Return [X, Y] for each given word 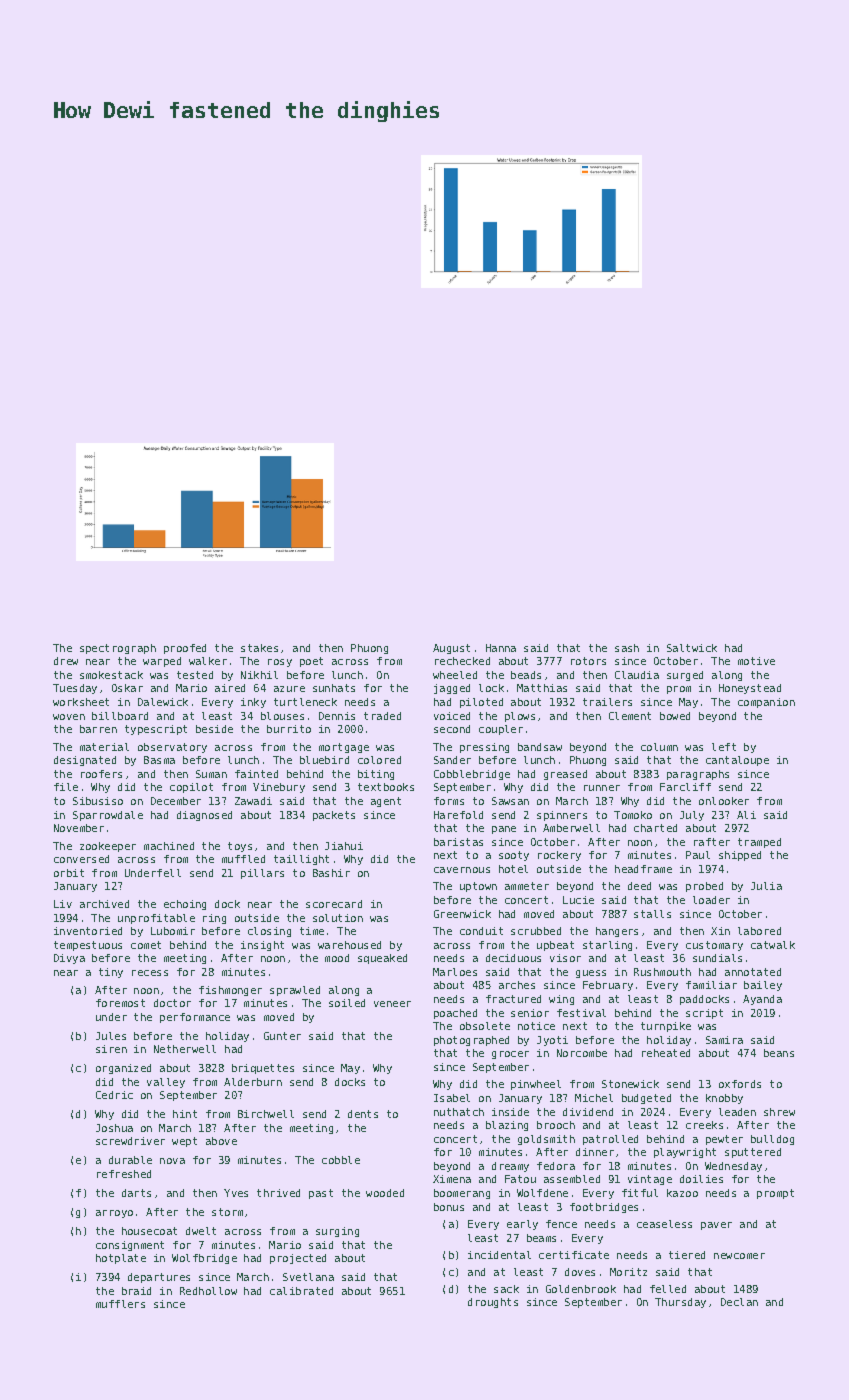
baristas [458, 842]
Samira [724, 1040]
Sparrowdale [108, 816]
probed [704, 887]
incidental [499, 1255]
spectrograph [118, 649]
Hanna [501, 648]
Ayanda [762, 1000]
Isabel [452, 1098]
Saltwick [692, 648]
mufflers [120, 1304]
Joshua [114, 1128]
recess [150, 973]
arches [517, 985]
